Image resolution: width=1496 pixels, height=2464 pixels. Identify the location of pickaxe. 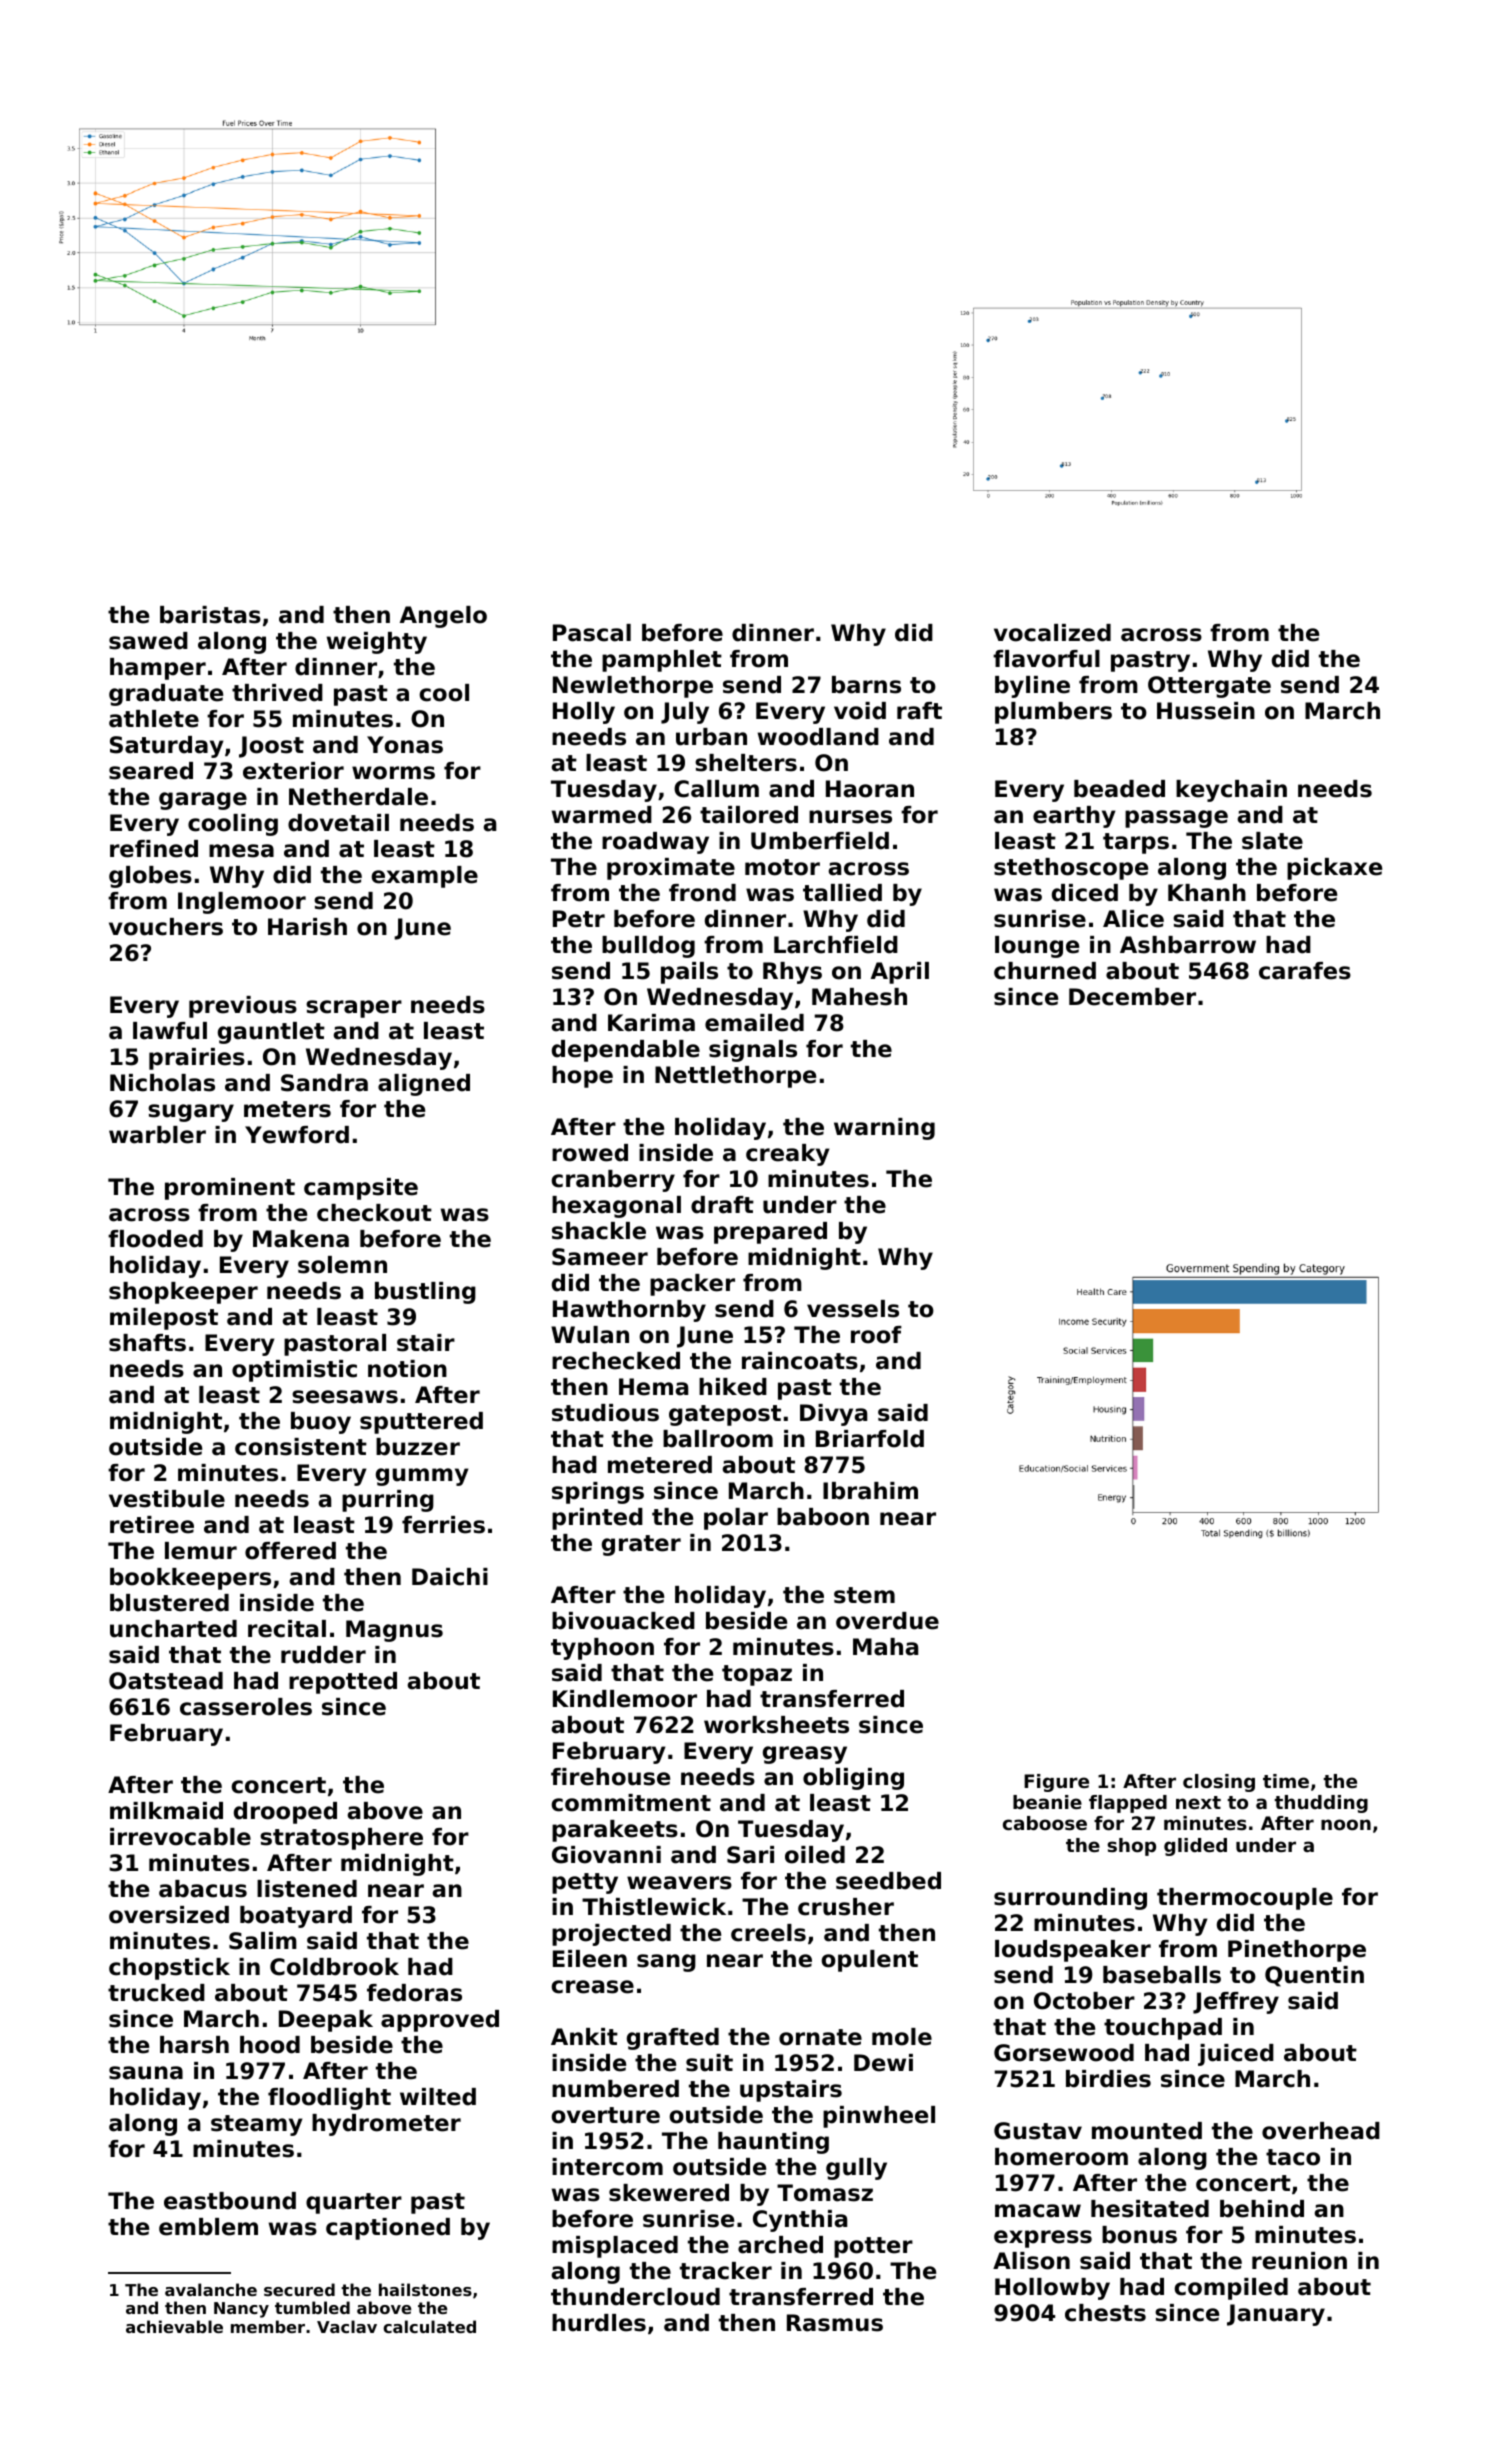
(1334, 869).
